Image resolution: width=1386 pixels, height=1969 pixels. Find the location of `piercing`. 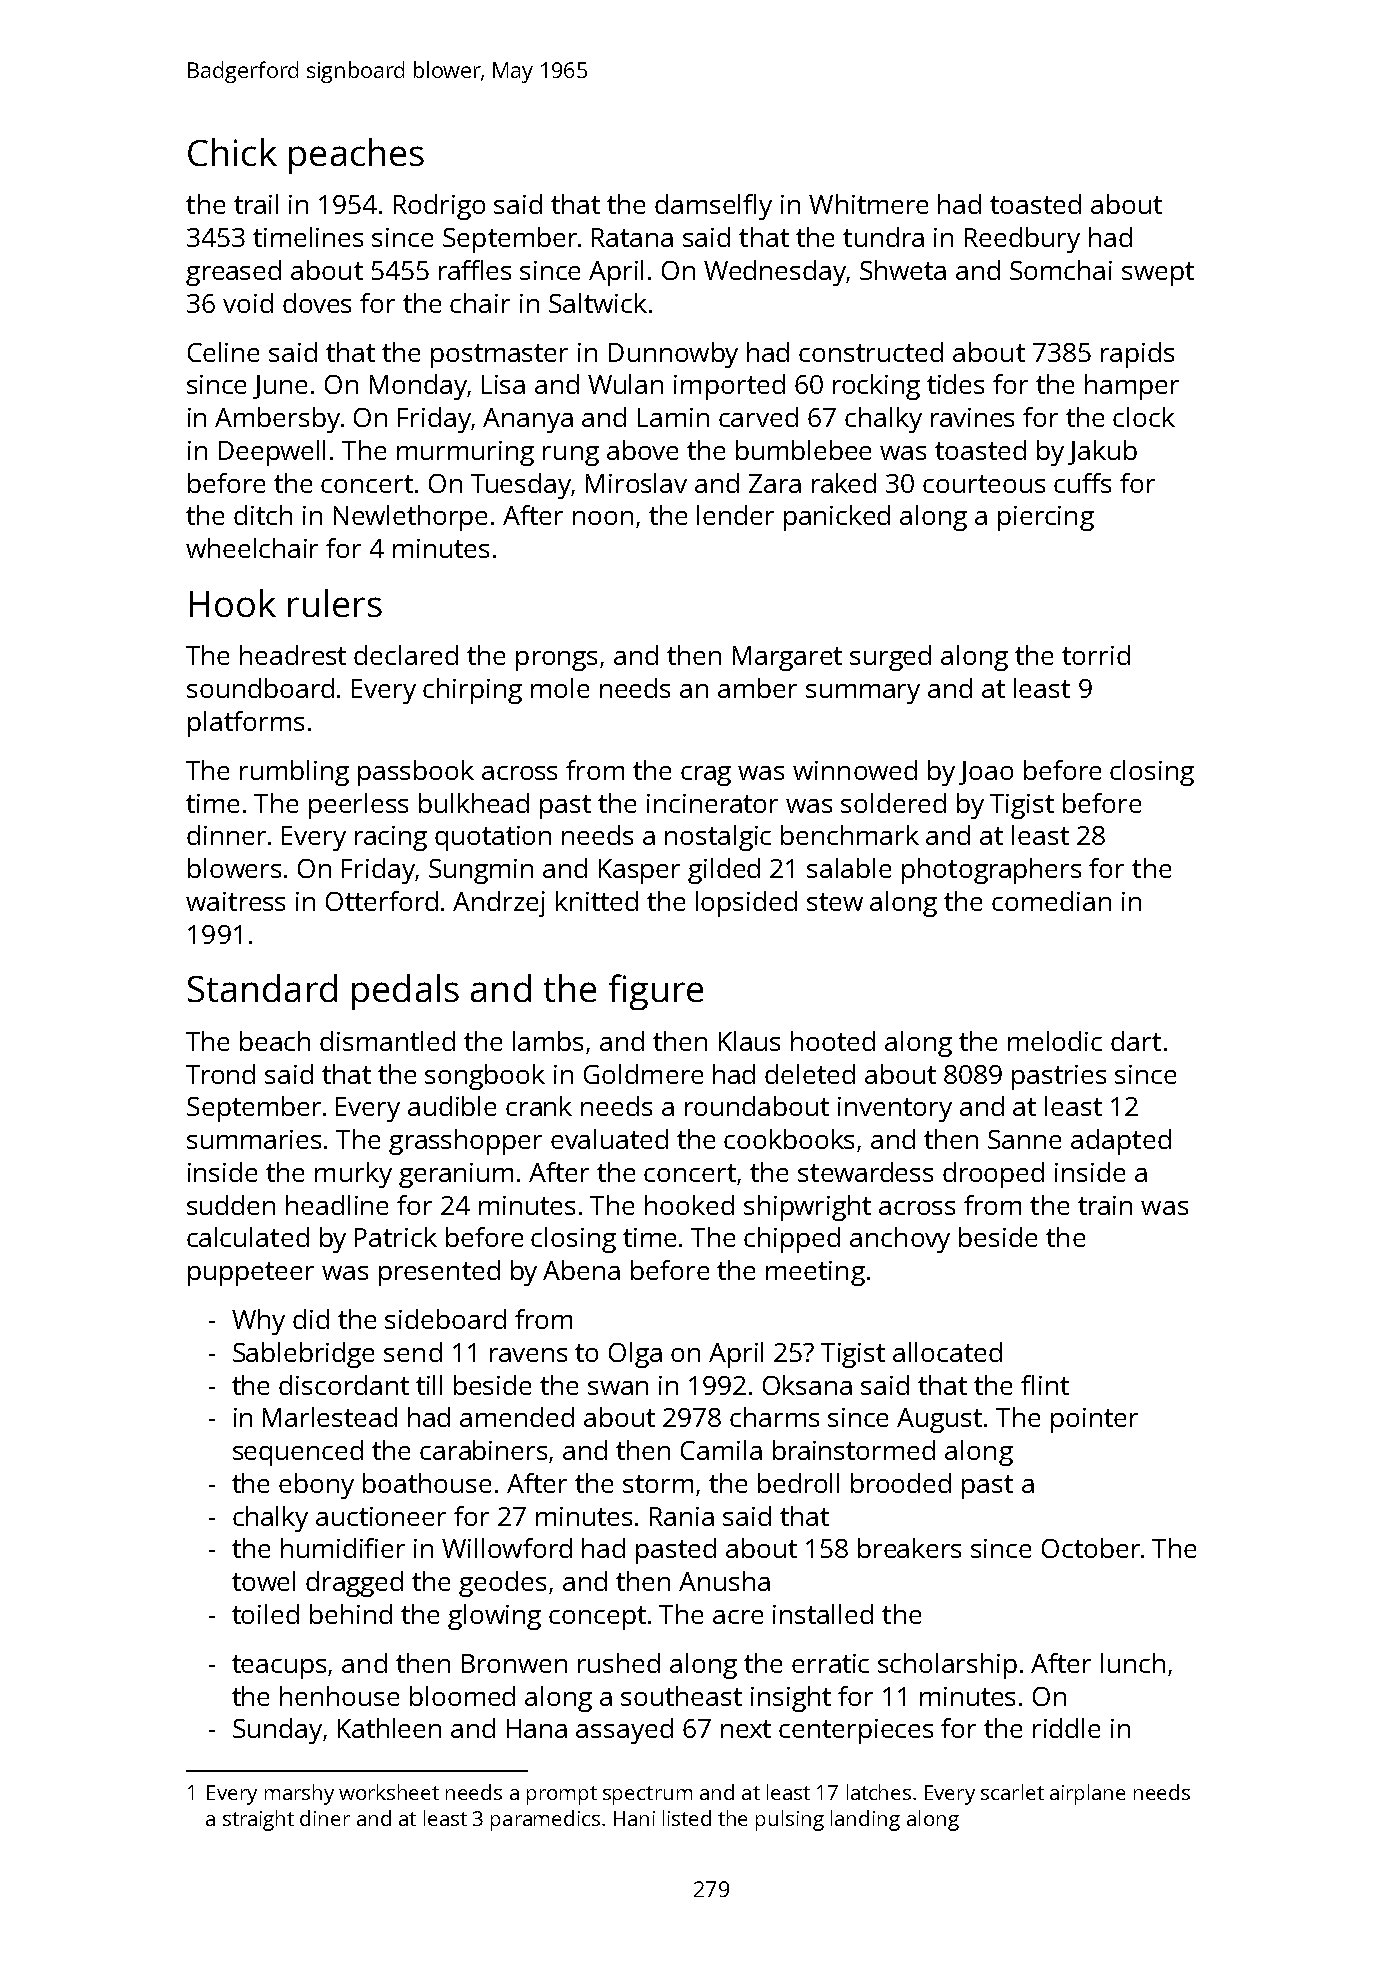

piercing is located at coordinates (1046, 518).
